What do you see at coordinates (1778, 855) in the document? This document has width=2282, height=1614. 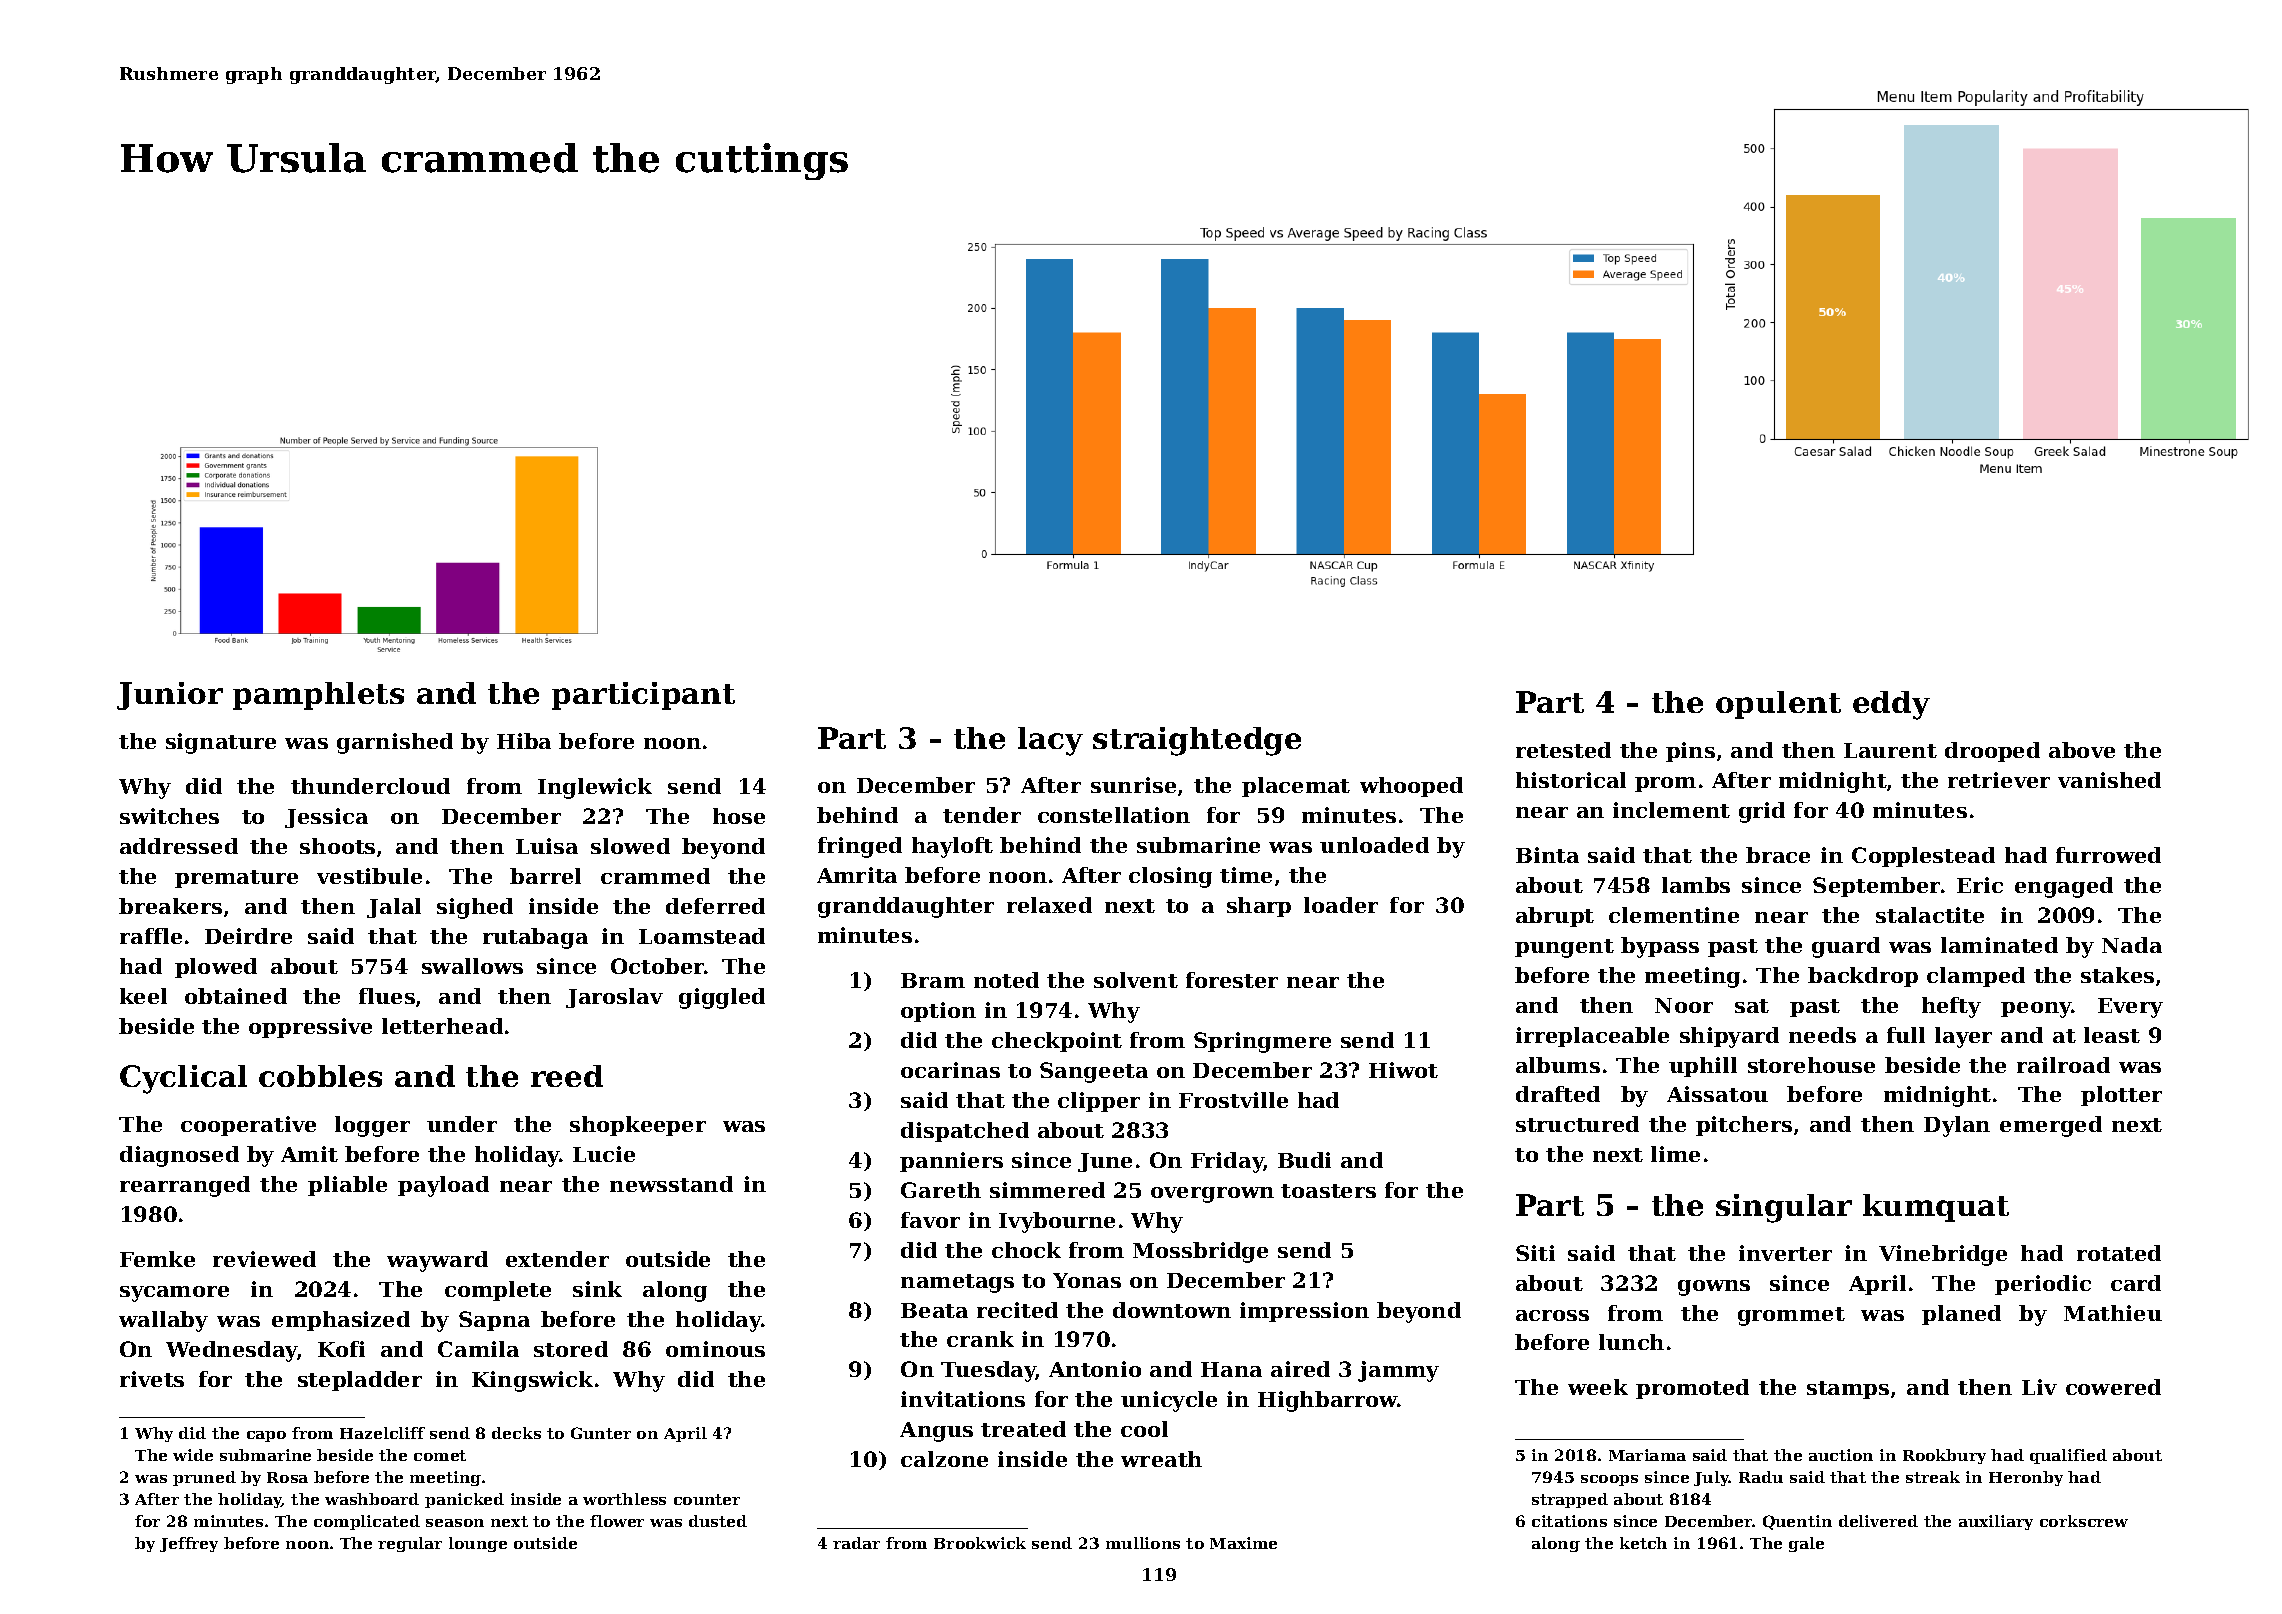 I see `brace` at bounding box center [1778, 855].
